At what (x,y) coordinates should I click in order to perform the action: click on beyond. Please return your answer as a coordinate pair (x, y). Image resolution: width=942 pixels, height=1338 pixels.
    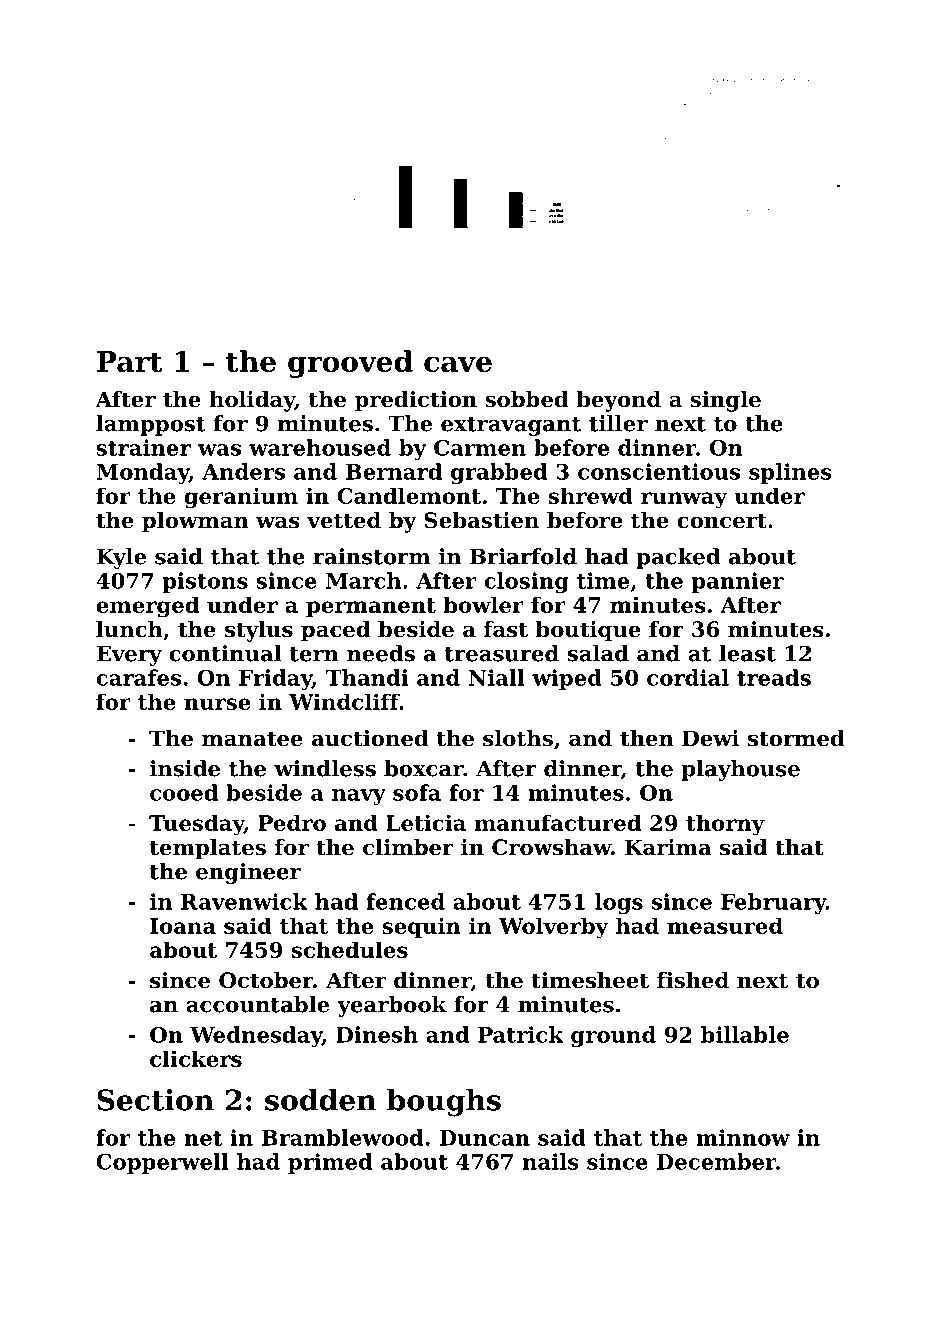
    Looking at the image, I should click on (618, 401).
